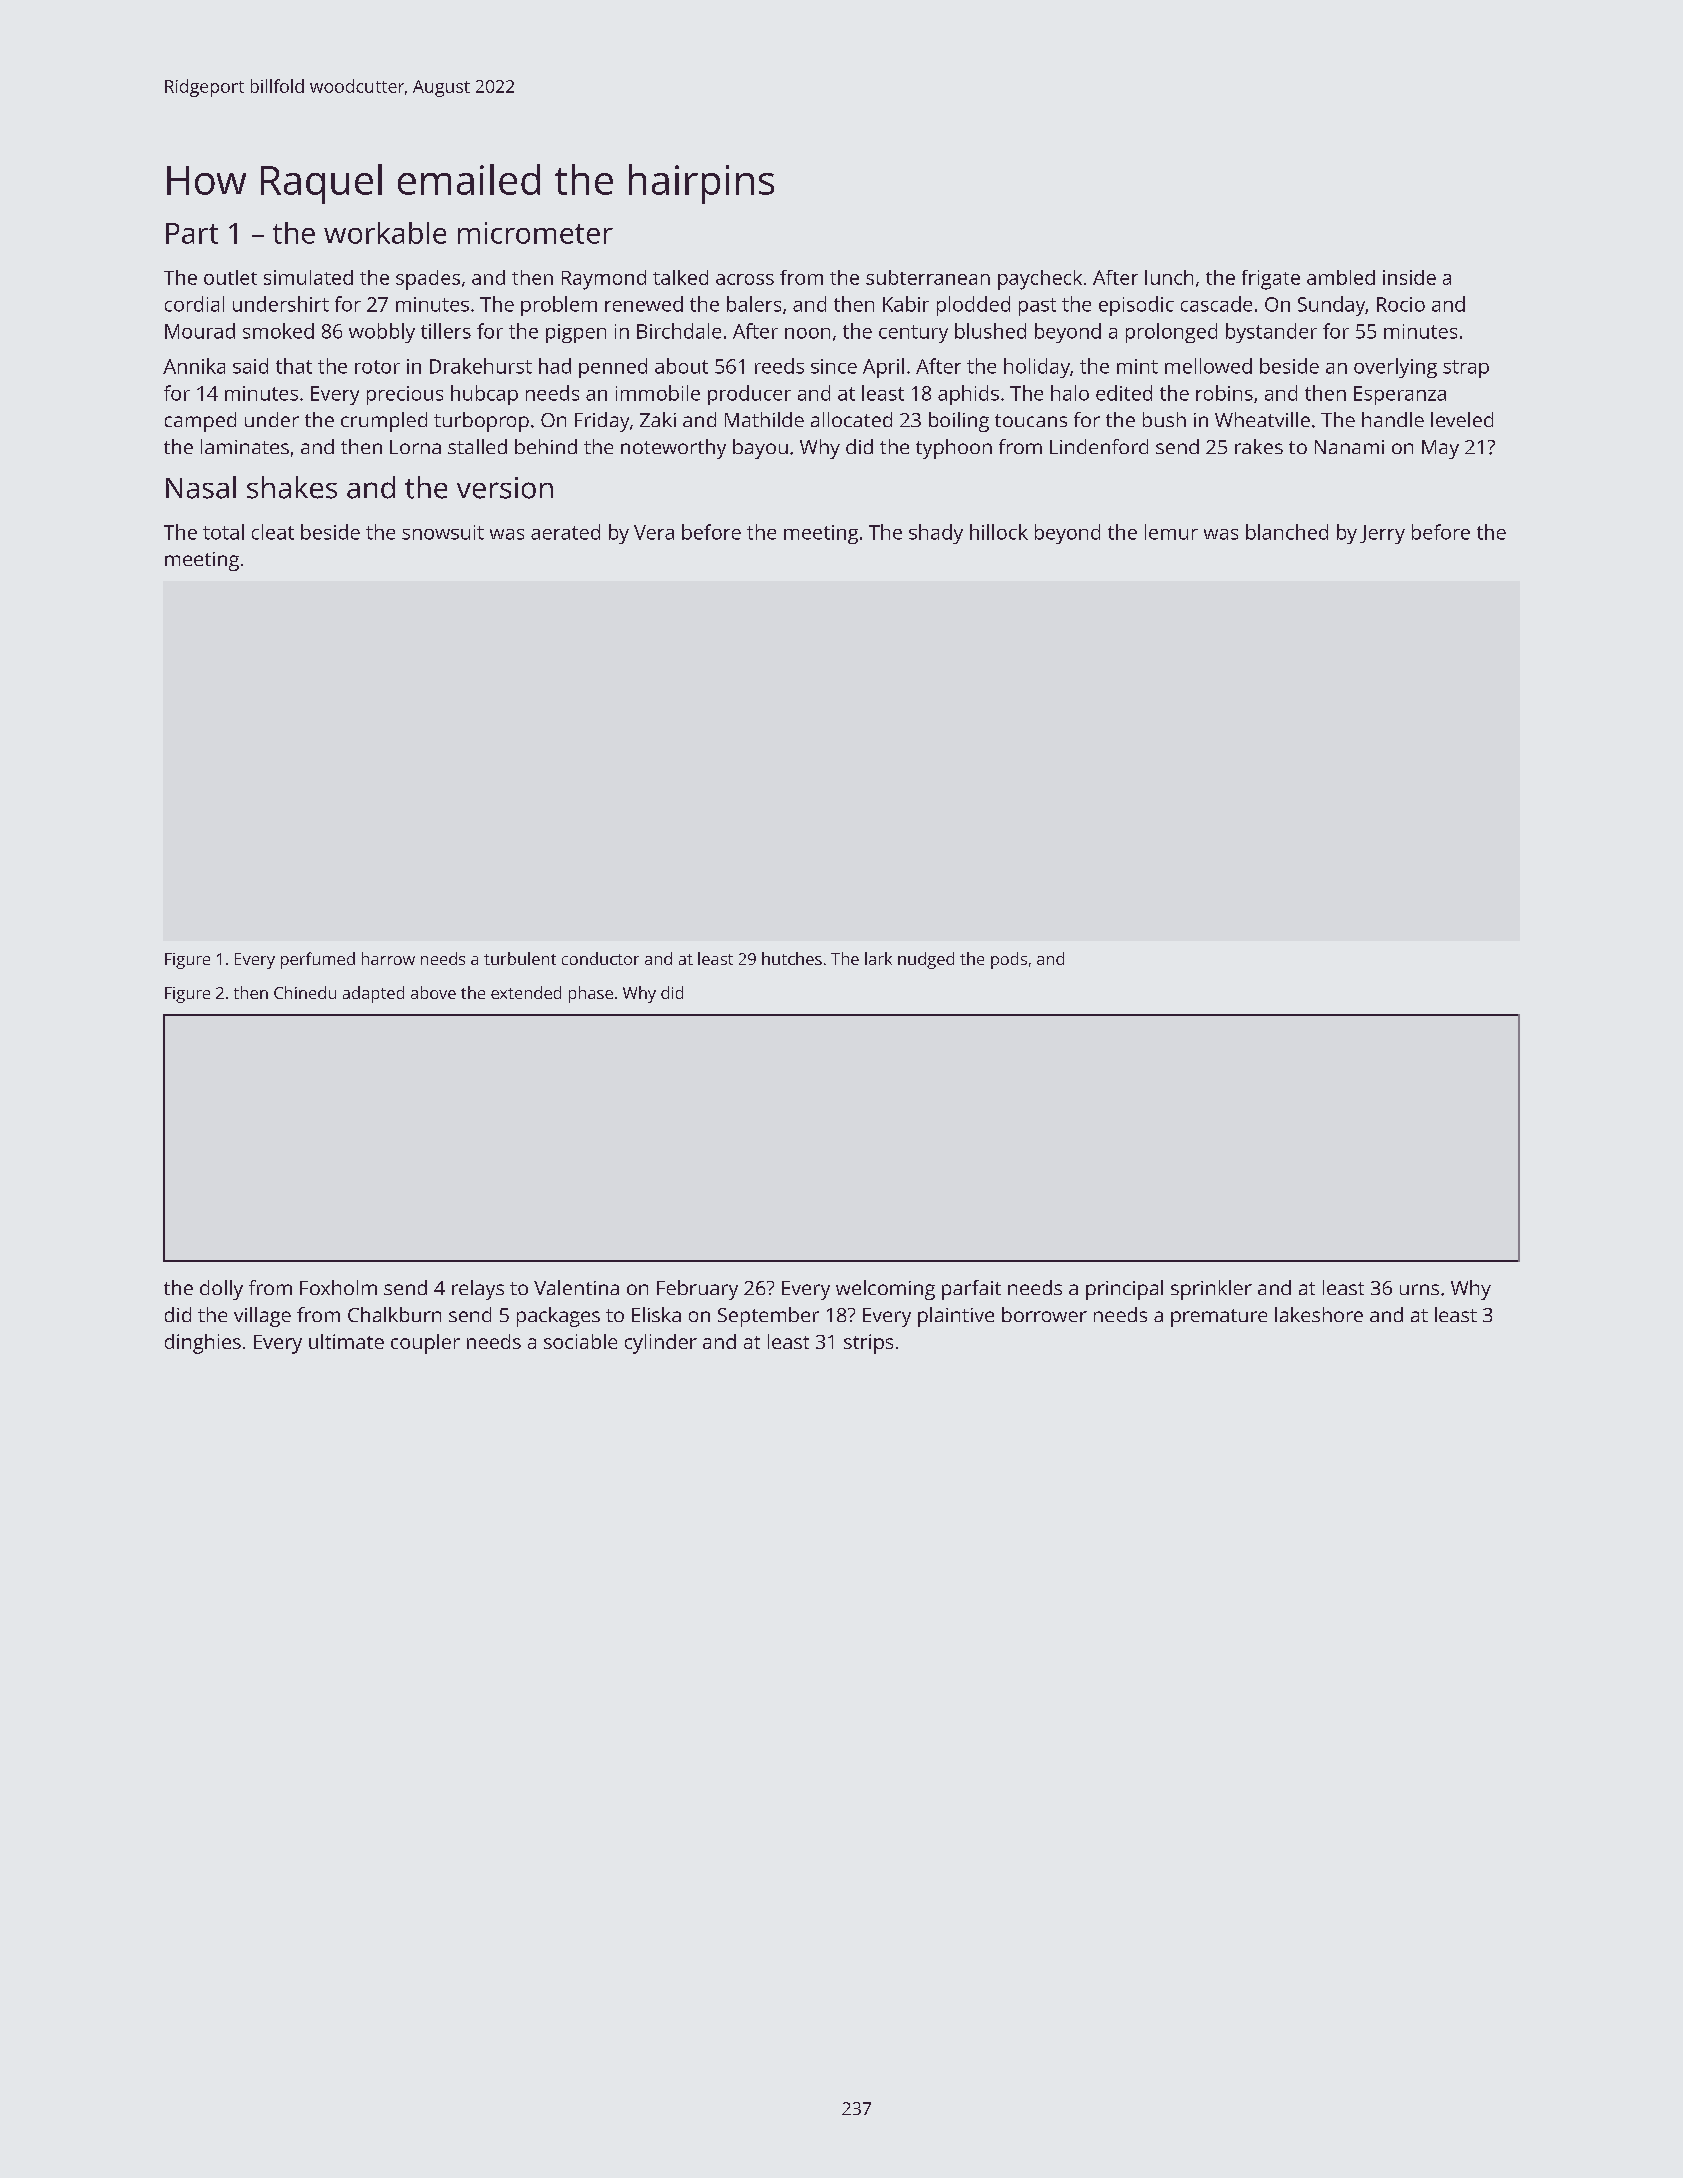 This document has width=1683, height=2178. I want to click on noon, so click(807, 333).
